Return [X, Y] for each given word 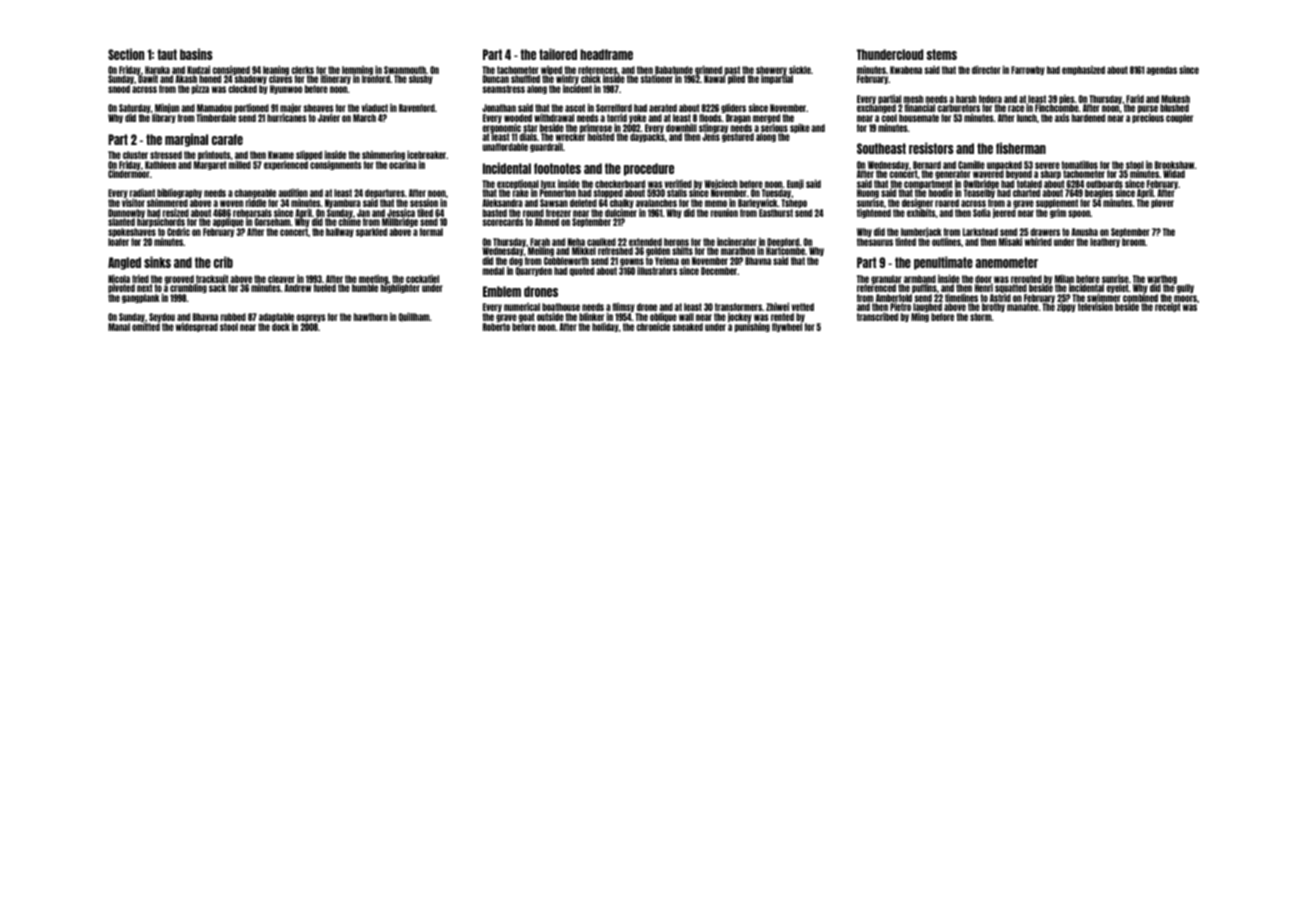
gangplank [141, 298]
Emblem [502, 291]
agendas [1161, 70]
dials [528, 137]
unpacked [1004, 166]
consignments [336, 165]
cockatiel [422, 279]
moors [1185, 298]
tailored [558, 54]
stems [942, 54]
